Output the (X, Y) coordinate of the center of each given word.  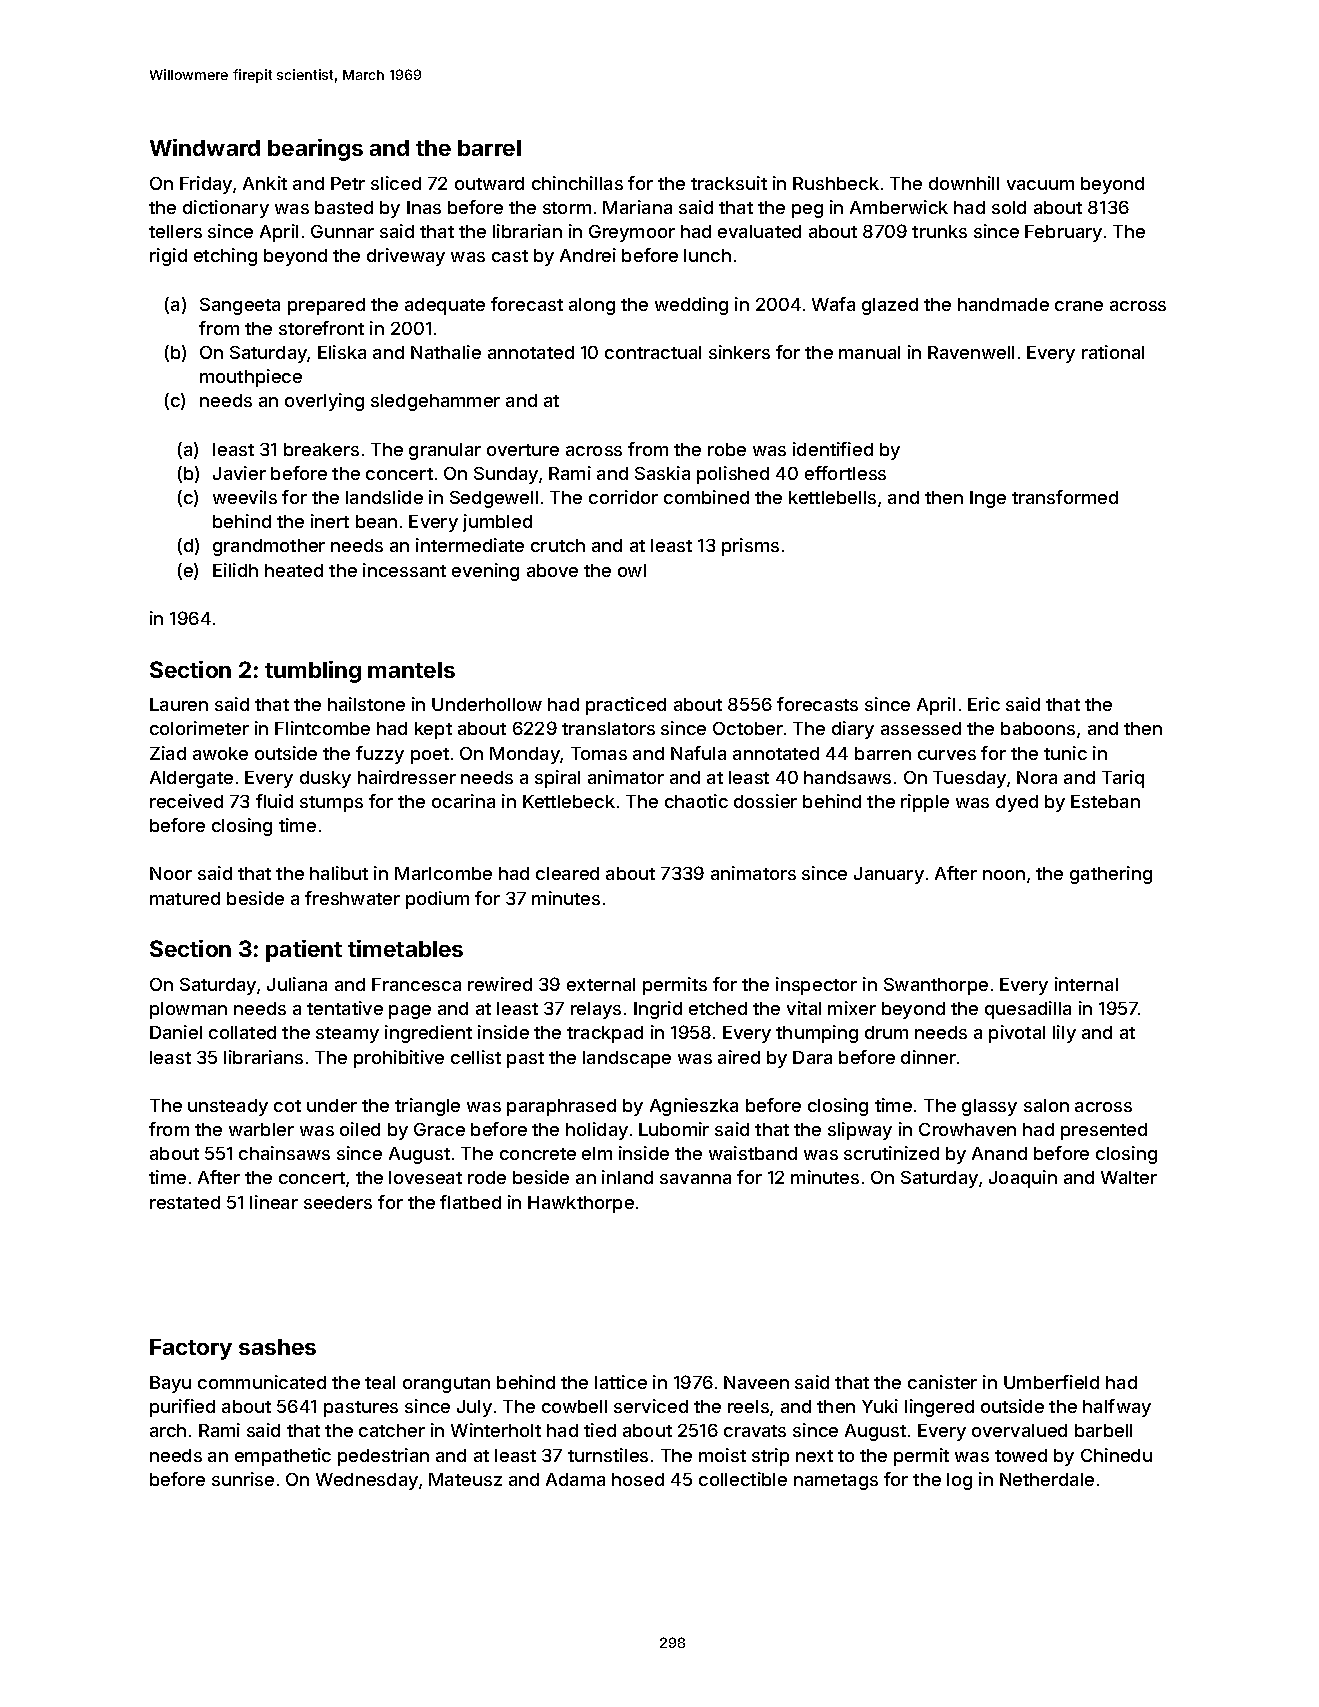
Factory (191, 1349)
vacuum (1040, 185)
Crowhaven (967, 1129)
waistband (753, 1153)
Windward (205, 147)
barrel (489, 148)
